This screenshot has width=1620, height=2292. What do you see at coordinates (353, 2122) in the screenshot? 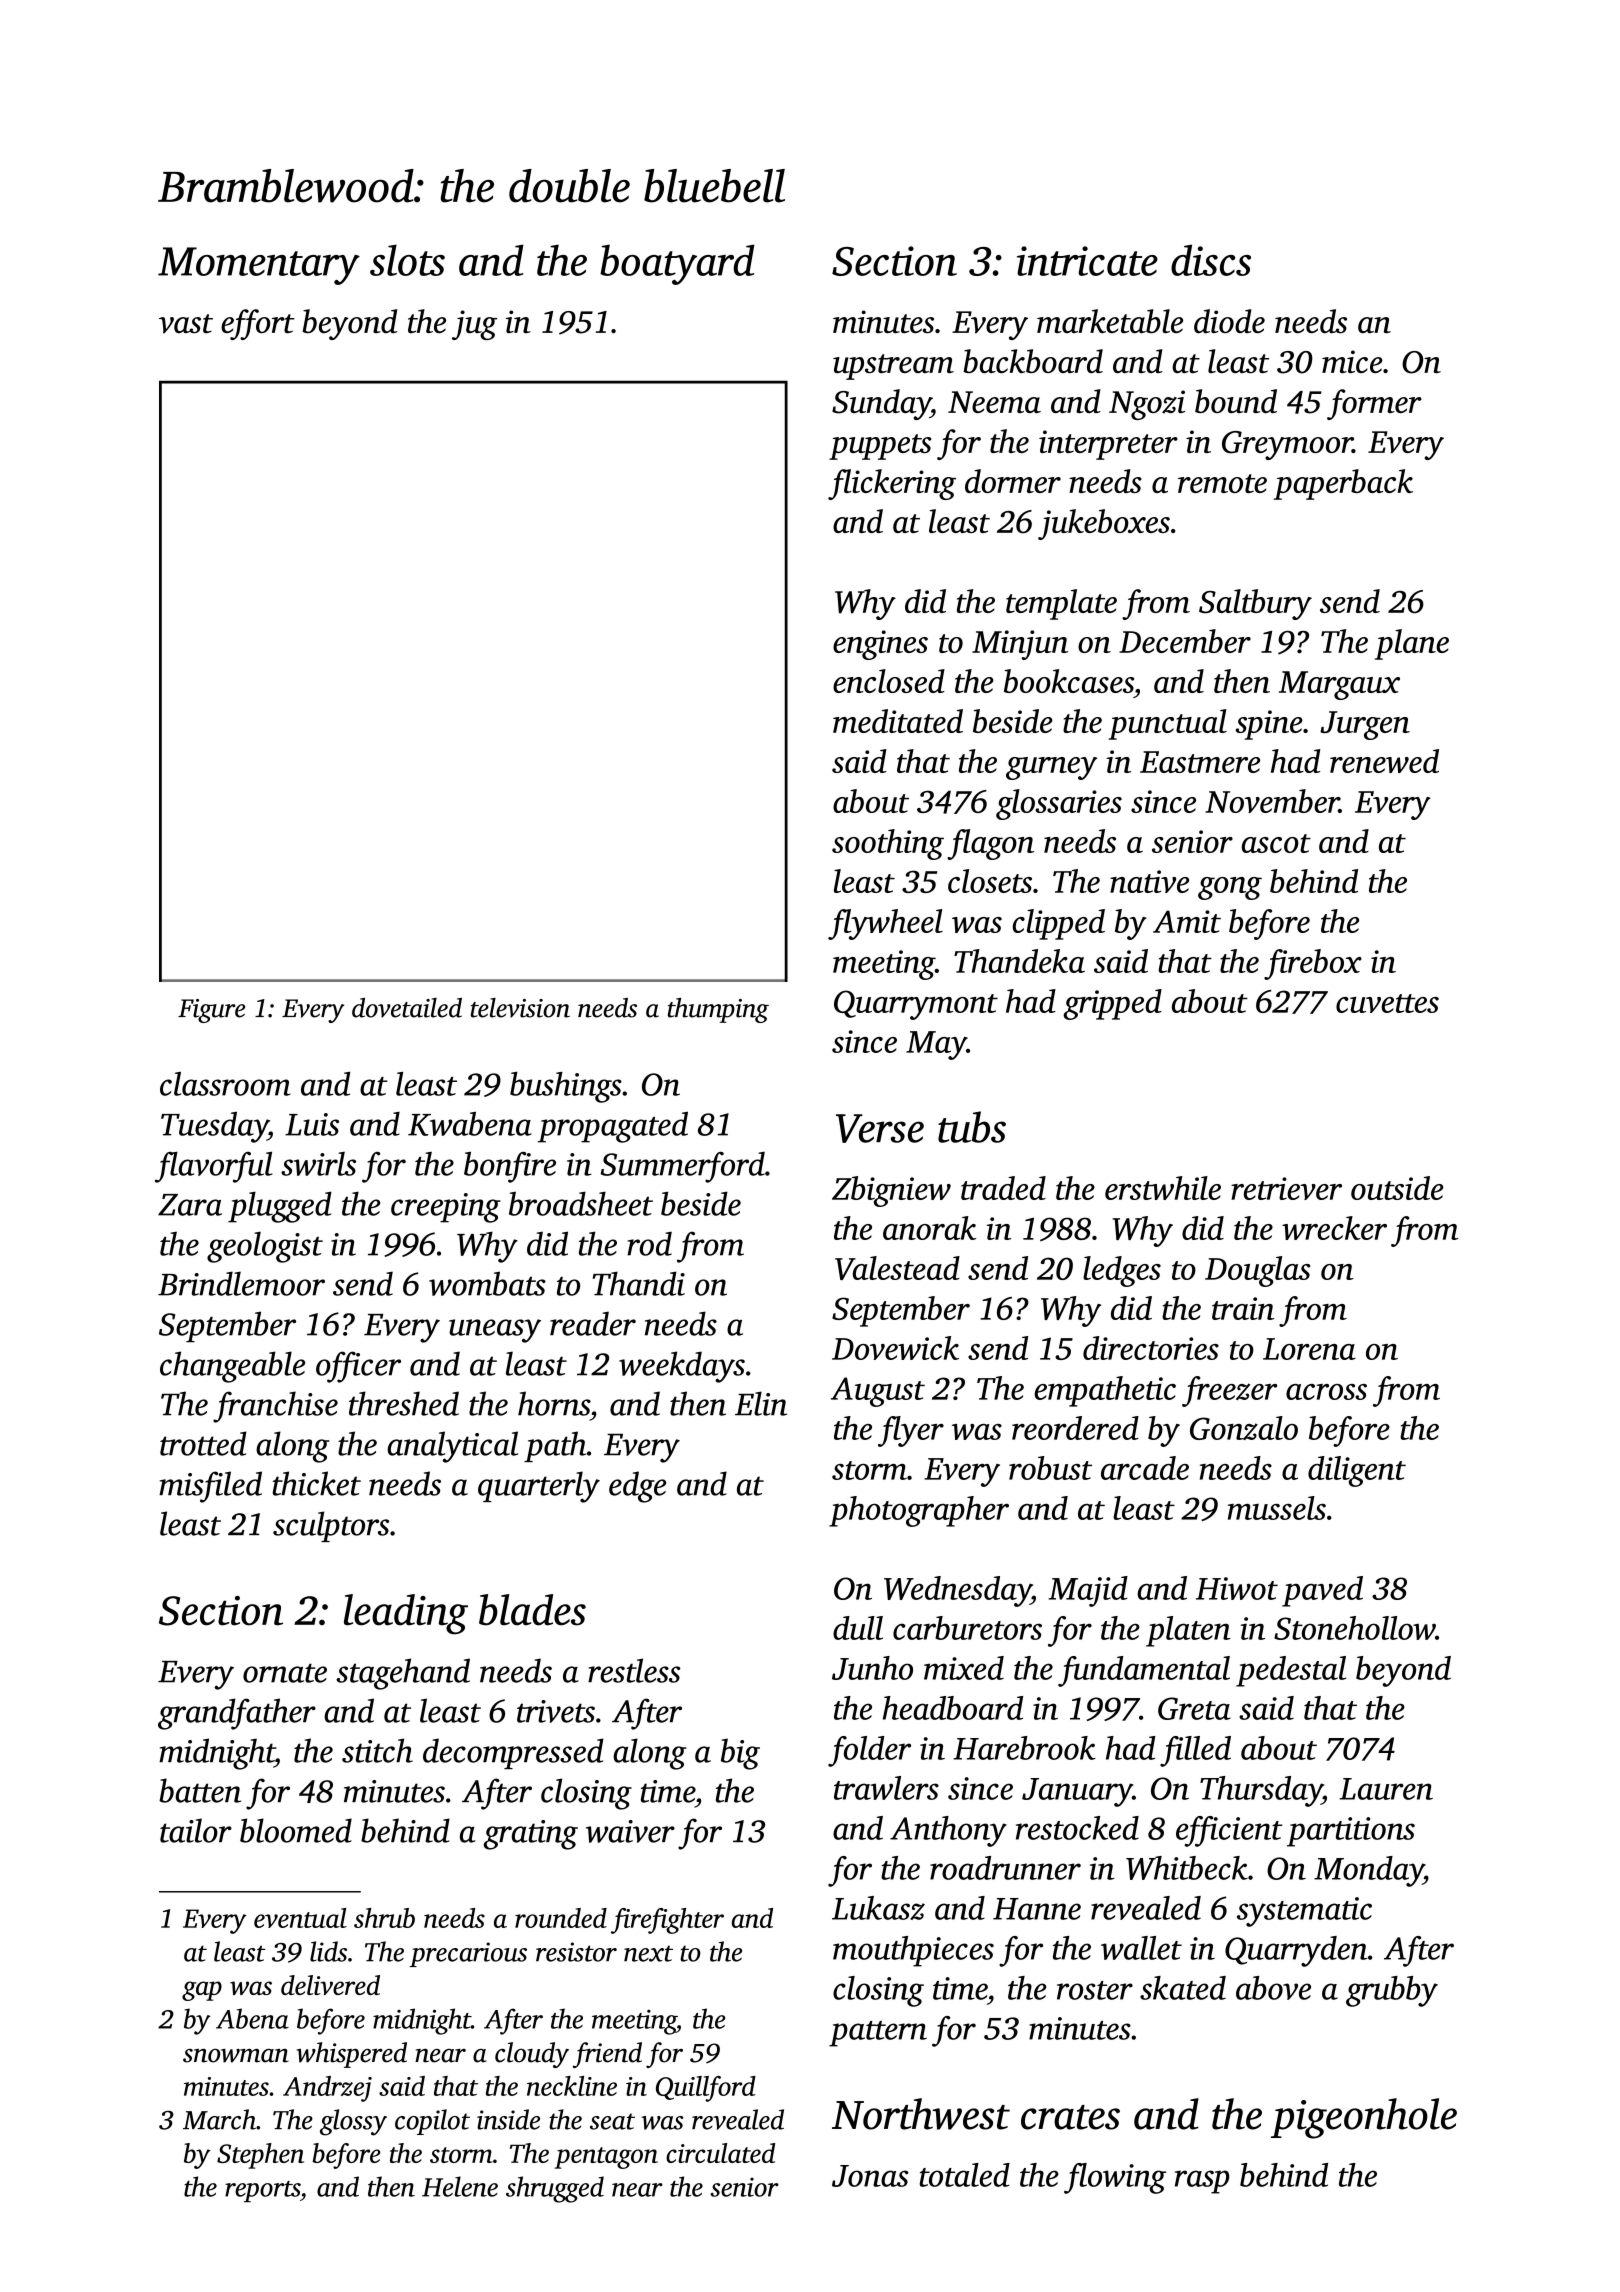
I see `glossy` at bounding box center [353, 2122].
